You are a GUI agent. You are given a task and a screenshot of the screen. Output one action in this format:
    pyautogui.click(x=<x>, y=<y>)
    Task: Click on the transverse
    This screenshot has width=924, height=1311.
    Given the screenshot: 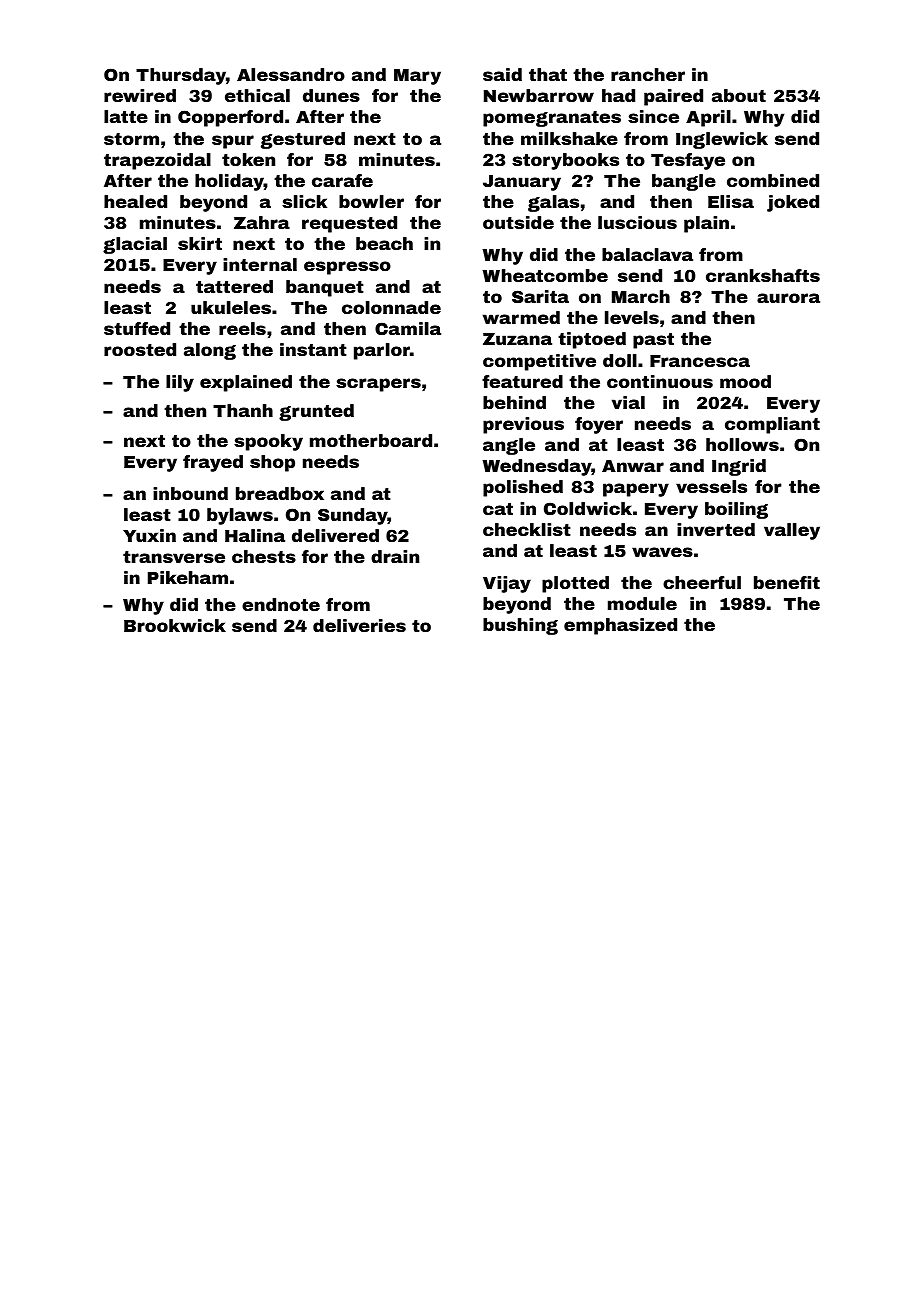 What is the action you would take?
    pyautogui.click(x=174, y=557)
